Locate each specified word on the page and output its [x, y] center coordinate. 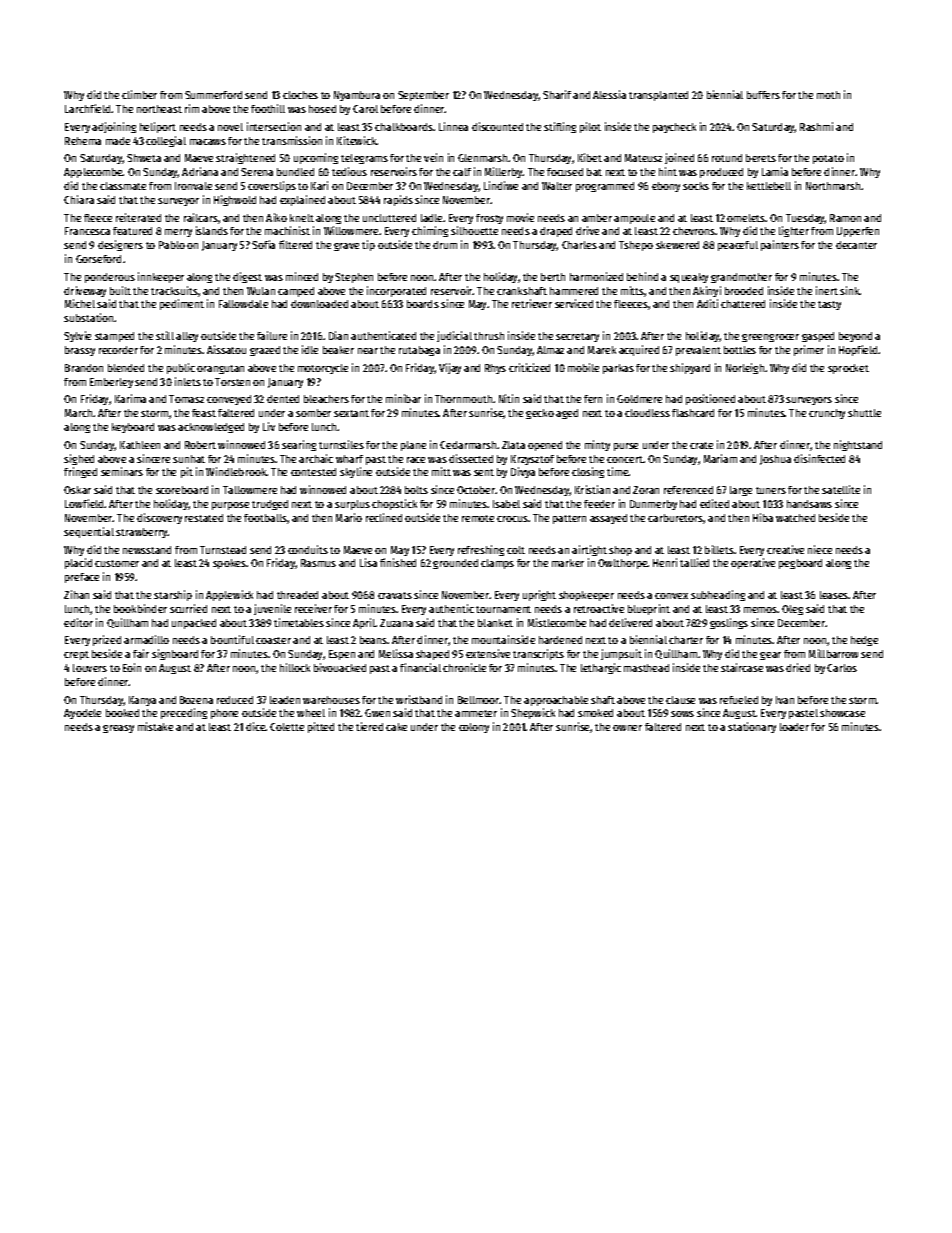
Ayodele [82, 714]
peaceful [738, 246]
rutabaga [419, 351]
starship [173, 595]
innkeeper [161, 277]
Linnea [453, 126]
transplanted [658, 96]
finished [398, 562]
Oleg [792, 610]
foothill [268, 108]
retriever [532, 303]
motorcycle [323, 369]
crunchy [827, 414]
